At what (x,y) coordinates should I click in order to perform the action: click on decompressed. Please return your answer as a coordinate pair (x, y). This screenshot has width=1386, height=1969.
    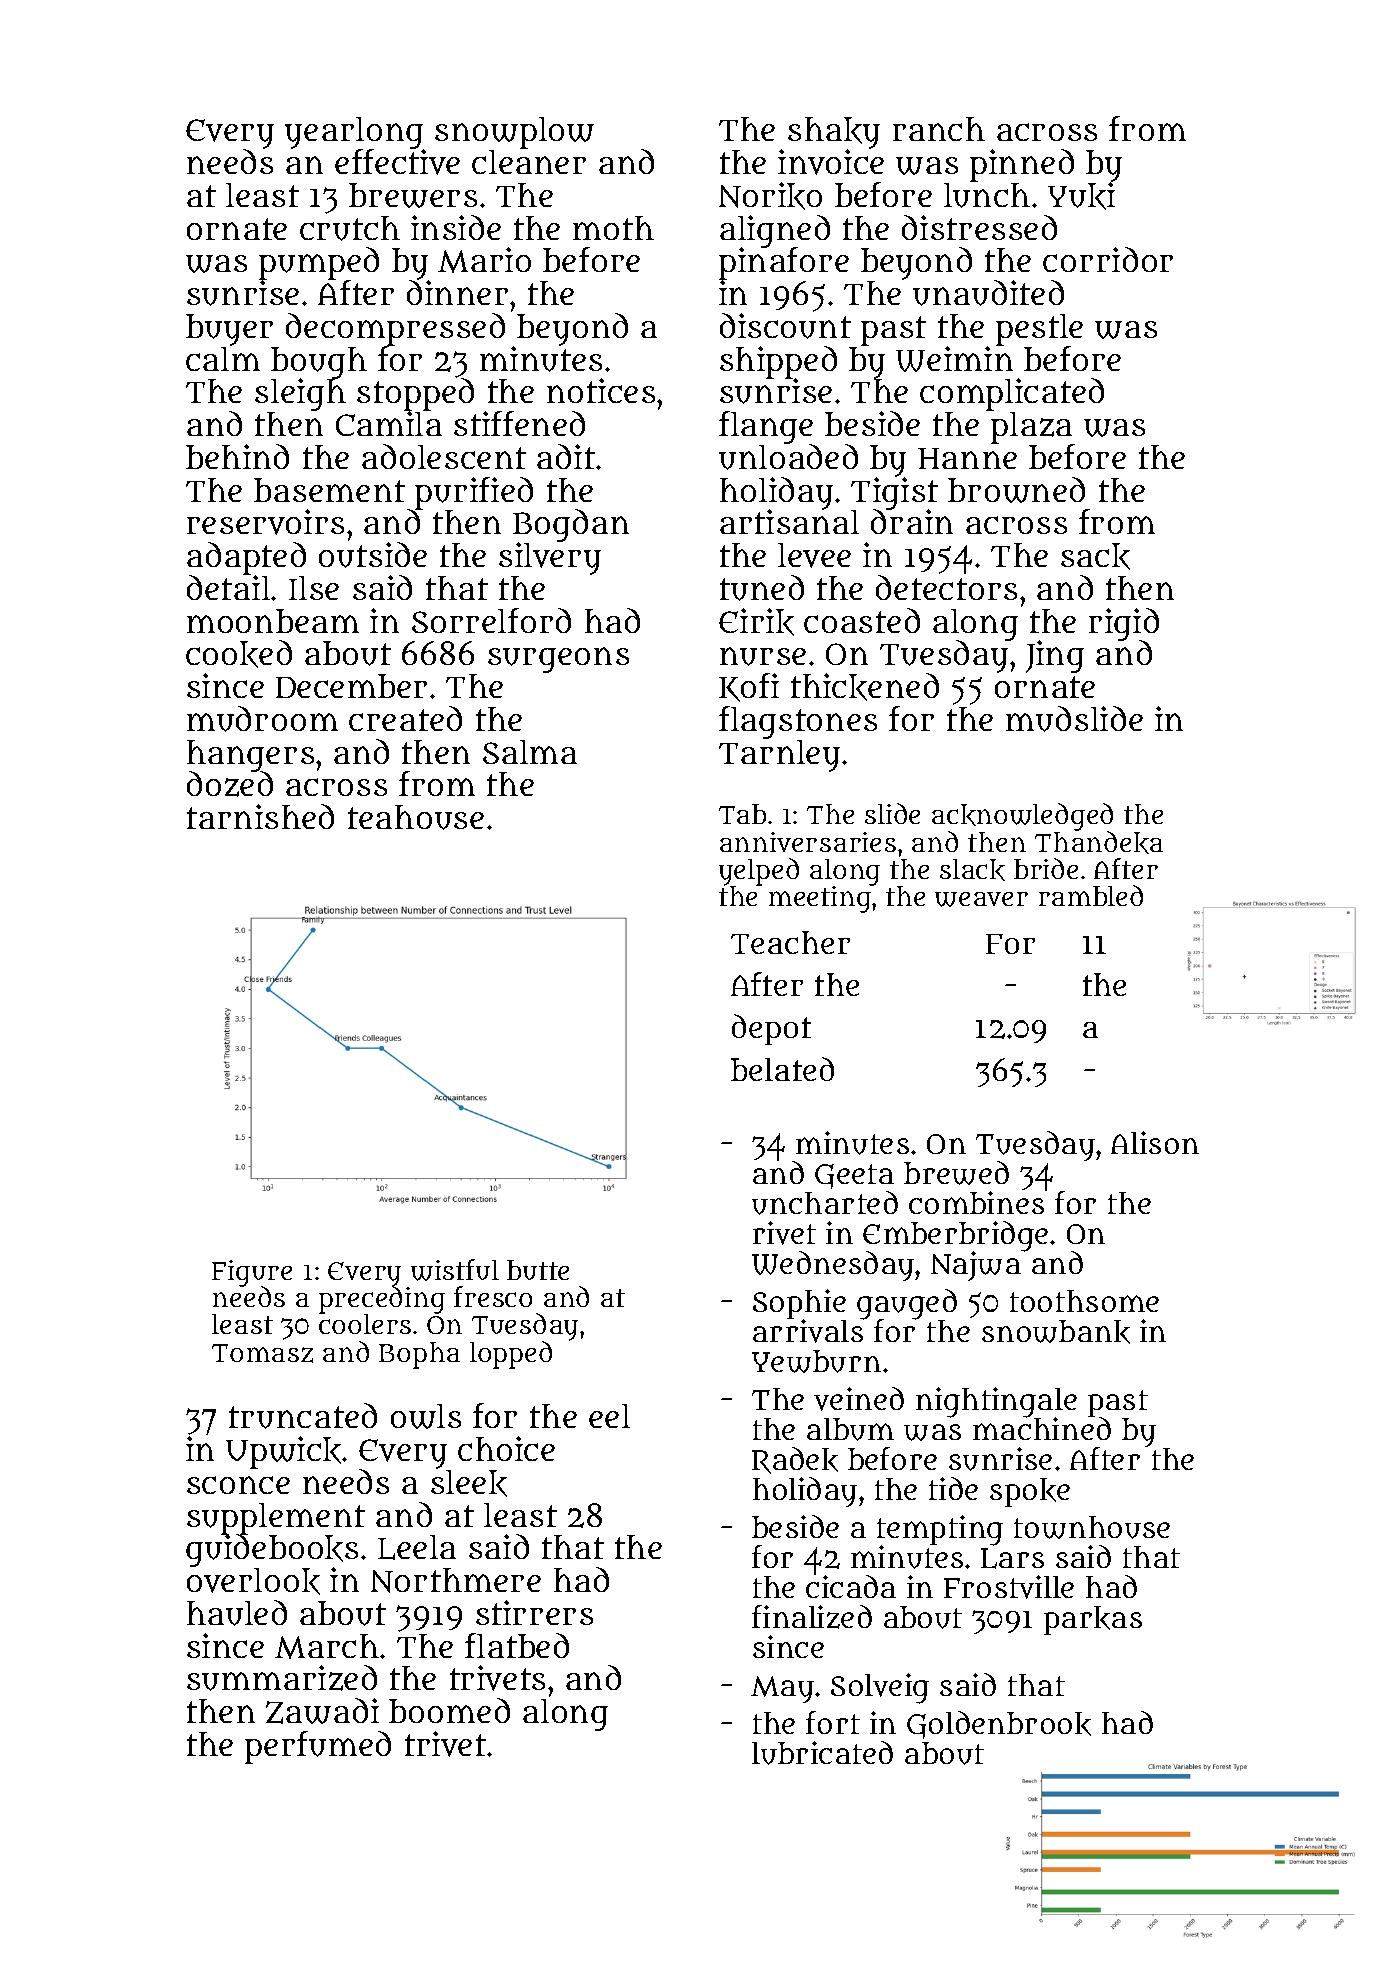
    Looking at the image, I should click on (395, 329).
